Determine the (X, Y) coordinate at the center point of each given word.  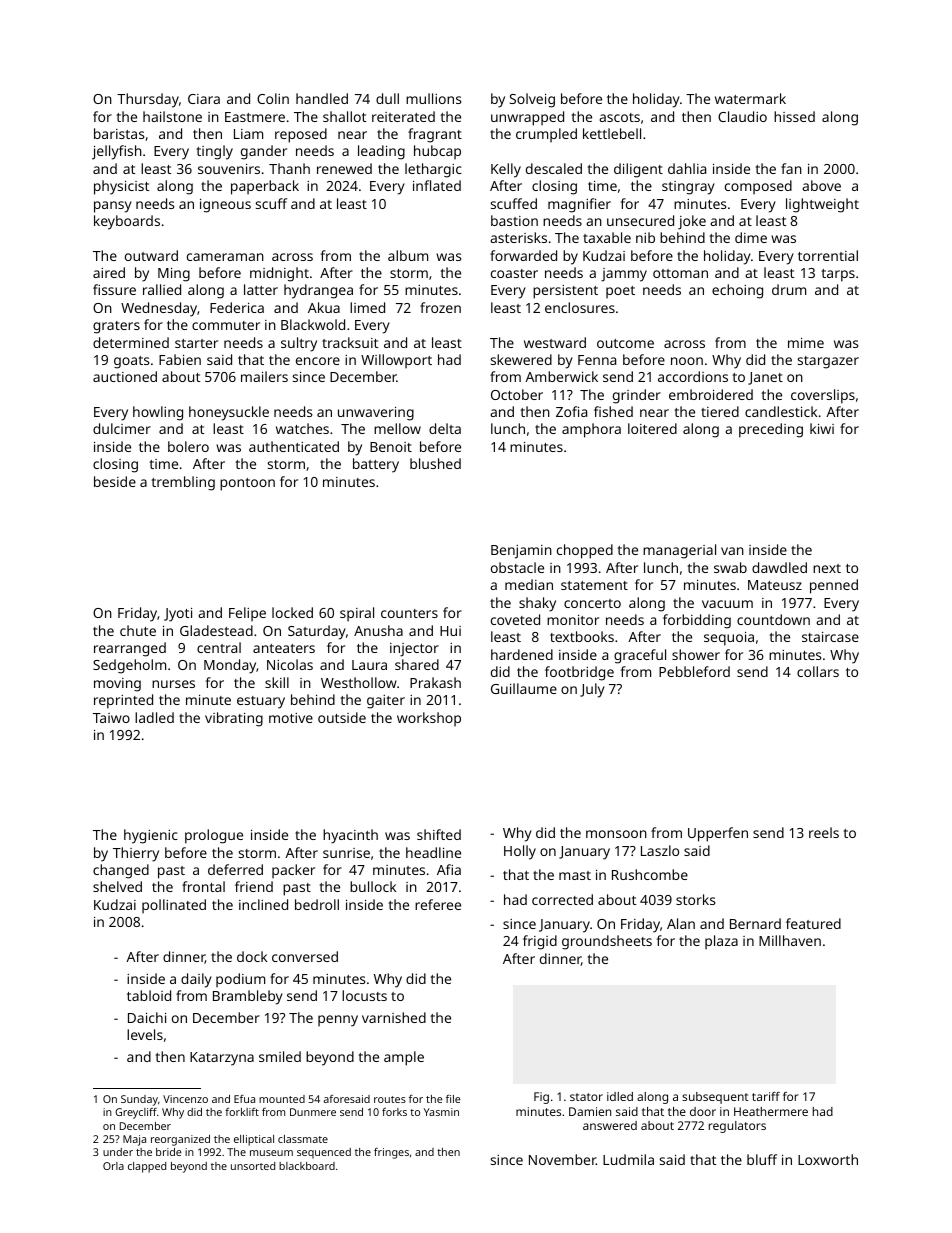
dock (252, 956)
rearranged (130, 649)
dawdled (779, 567)
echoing (737, 291)
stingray (688, 188)
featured (813, 923)
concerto (592, 603)
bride (169, 1152)
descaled (554, 168)
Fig (541, 1098)
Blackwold (313, 324)
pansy (113, 207)
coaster (514, 273)
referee (438, 904)
